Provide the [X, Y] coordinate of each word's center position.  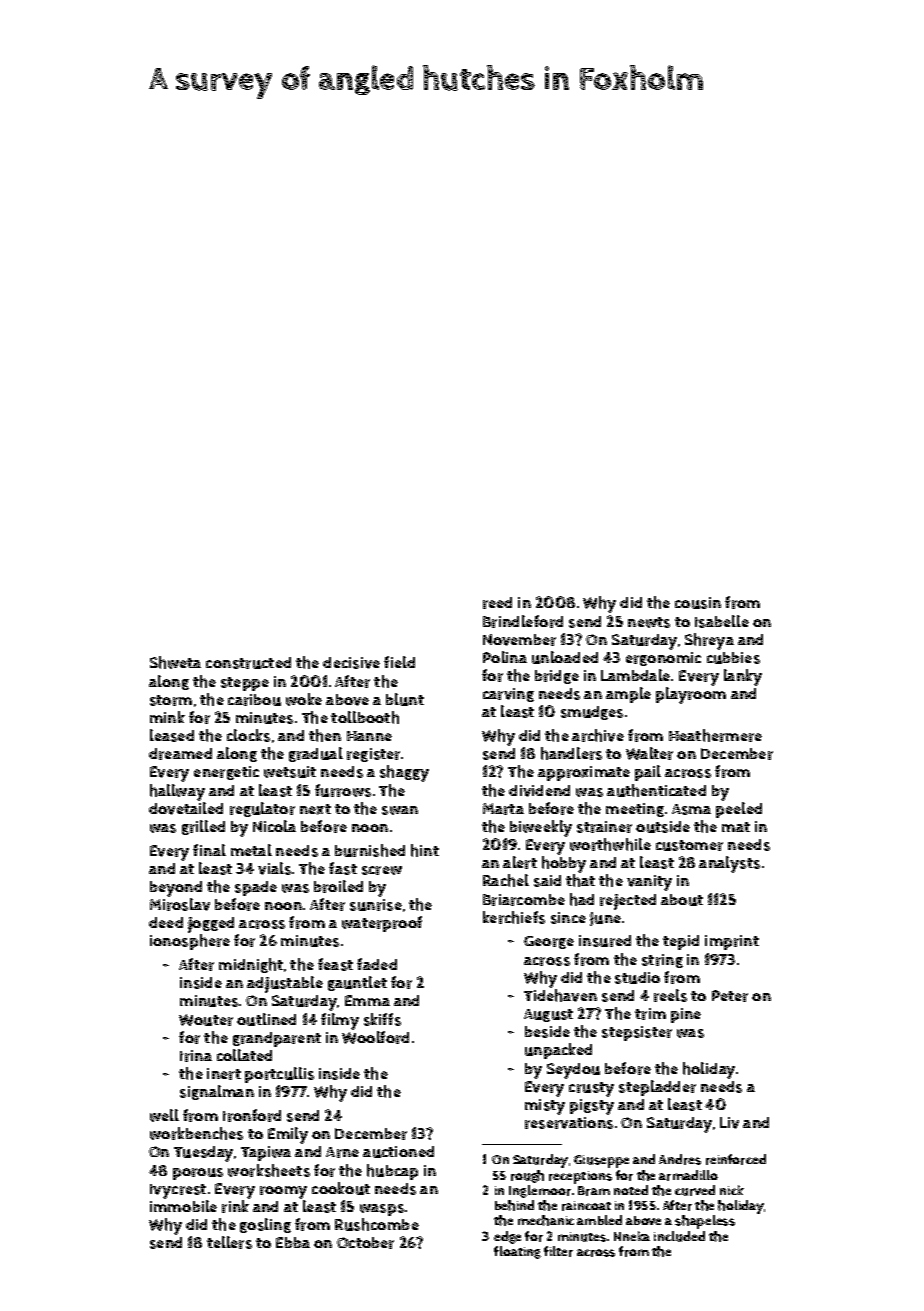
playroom [691, 695]
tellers [229, 1242]
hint [425, 850]
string [662, 961]
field [399, 662]
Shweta [175, 662]
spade [256, 888]
